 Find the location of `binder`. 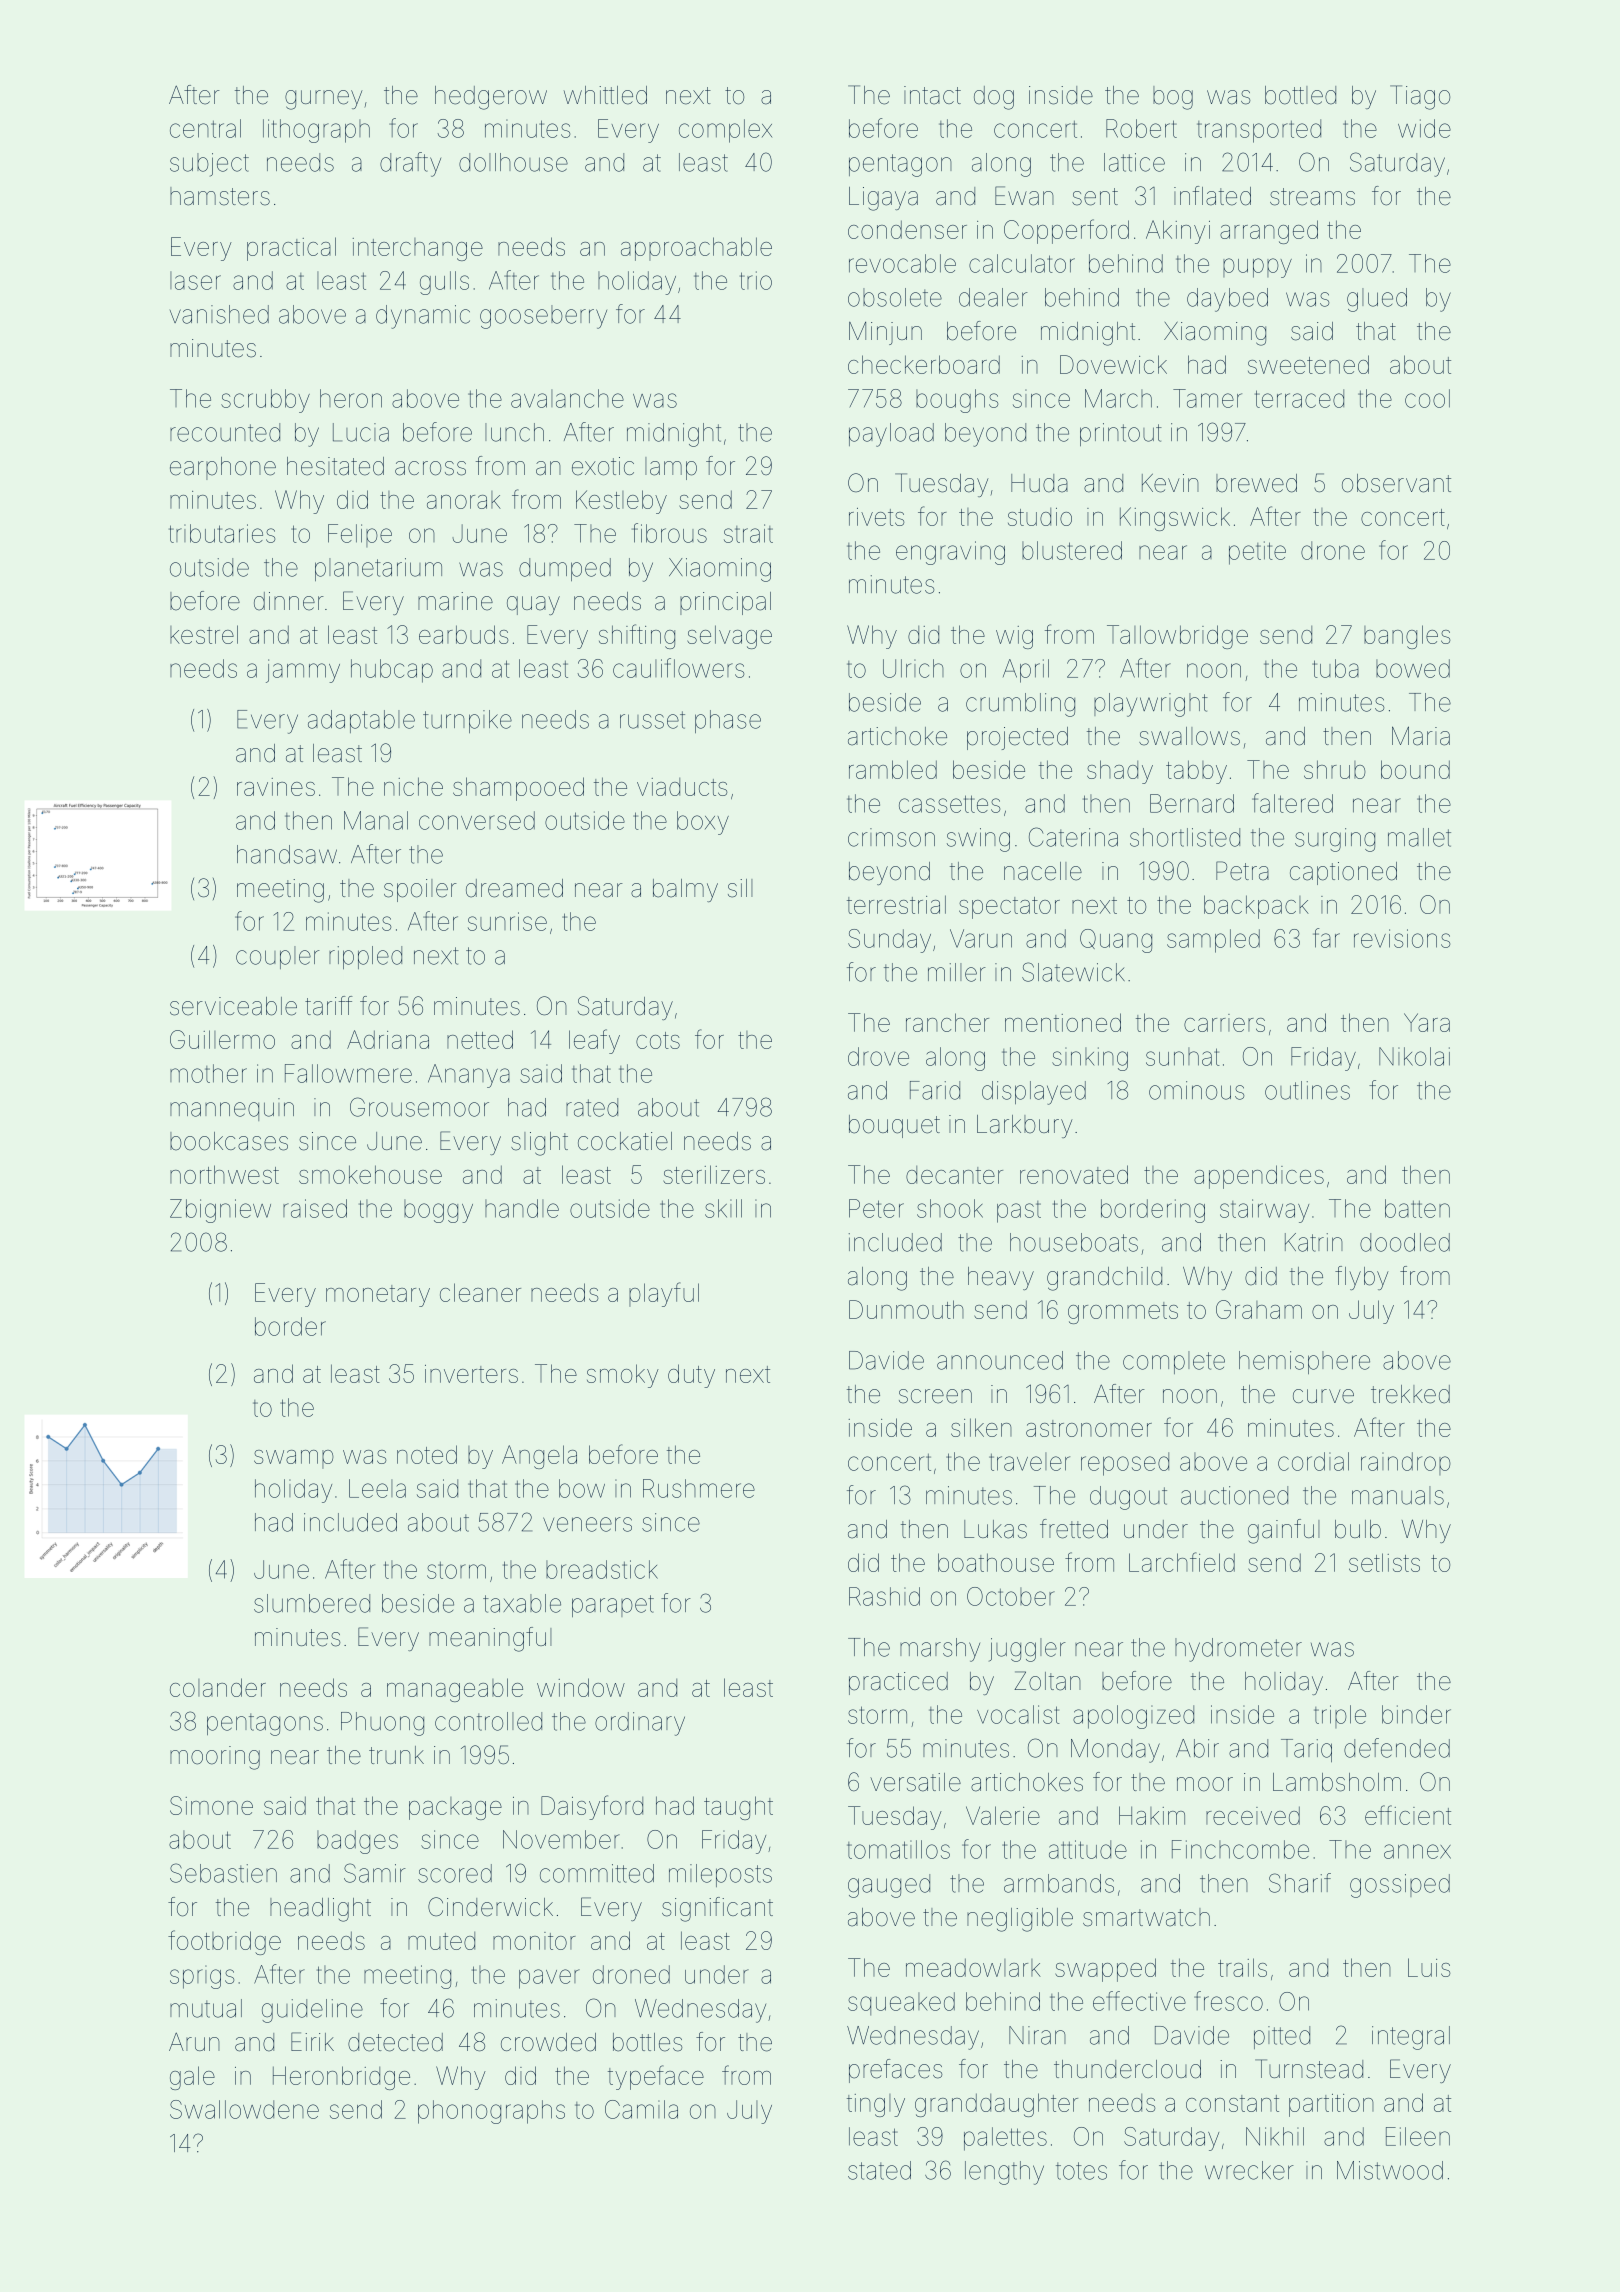

binder is located at coordinates (1416, 1714).
